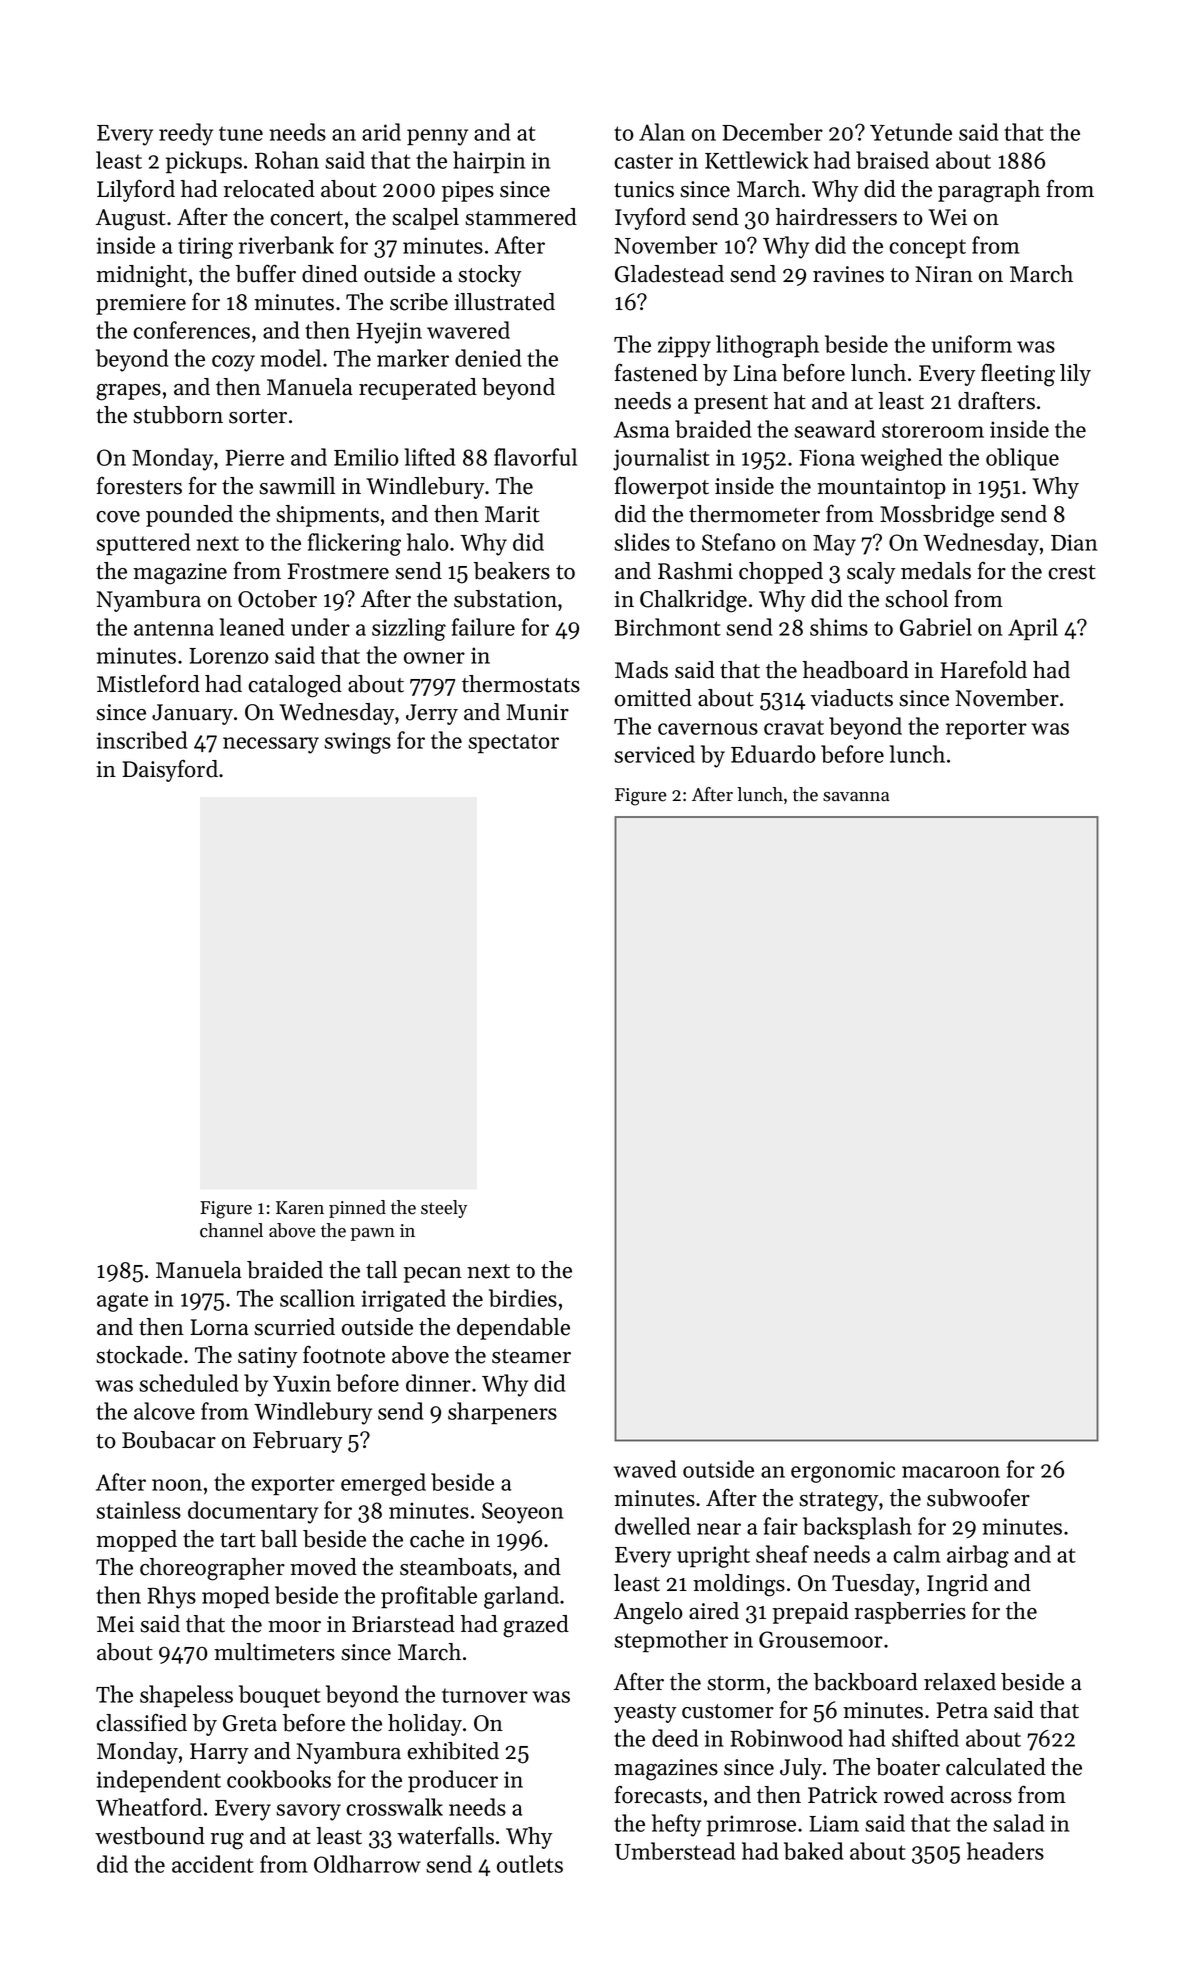 Image resolution: width=1195 pixels, height=1968 pixels. I want to click on savanna, so click(856, 797).
